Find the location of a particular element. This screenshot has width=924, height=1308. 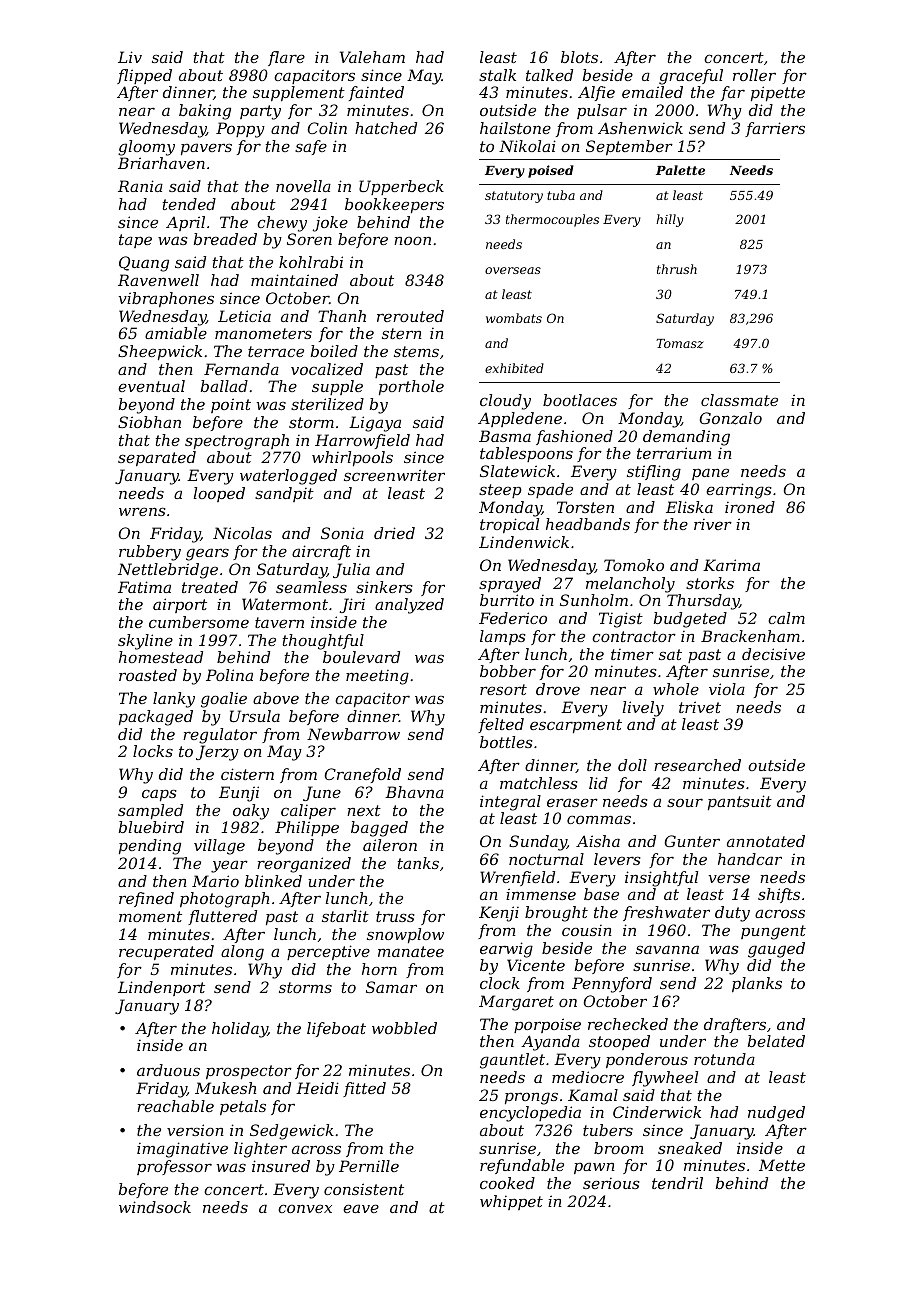

Appledene is located at coordinates (520, 419).
